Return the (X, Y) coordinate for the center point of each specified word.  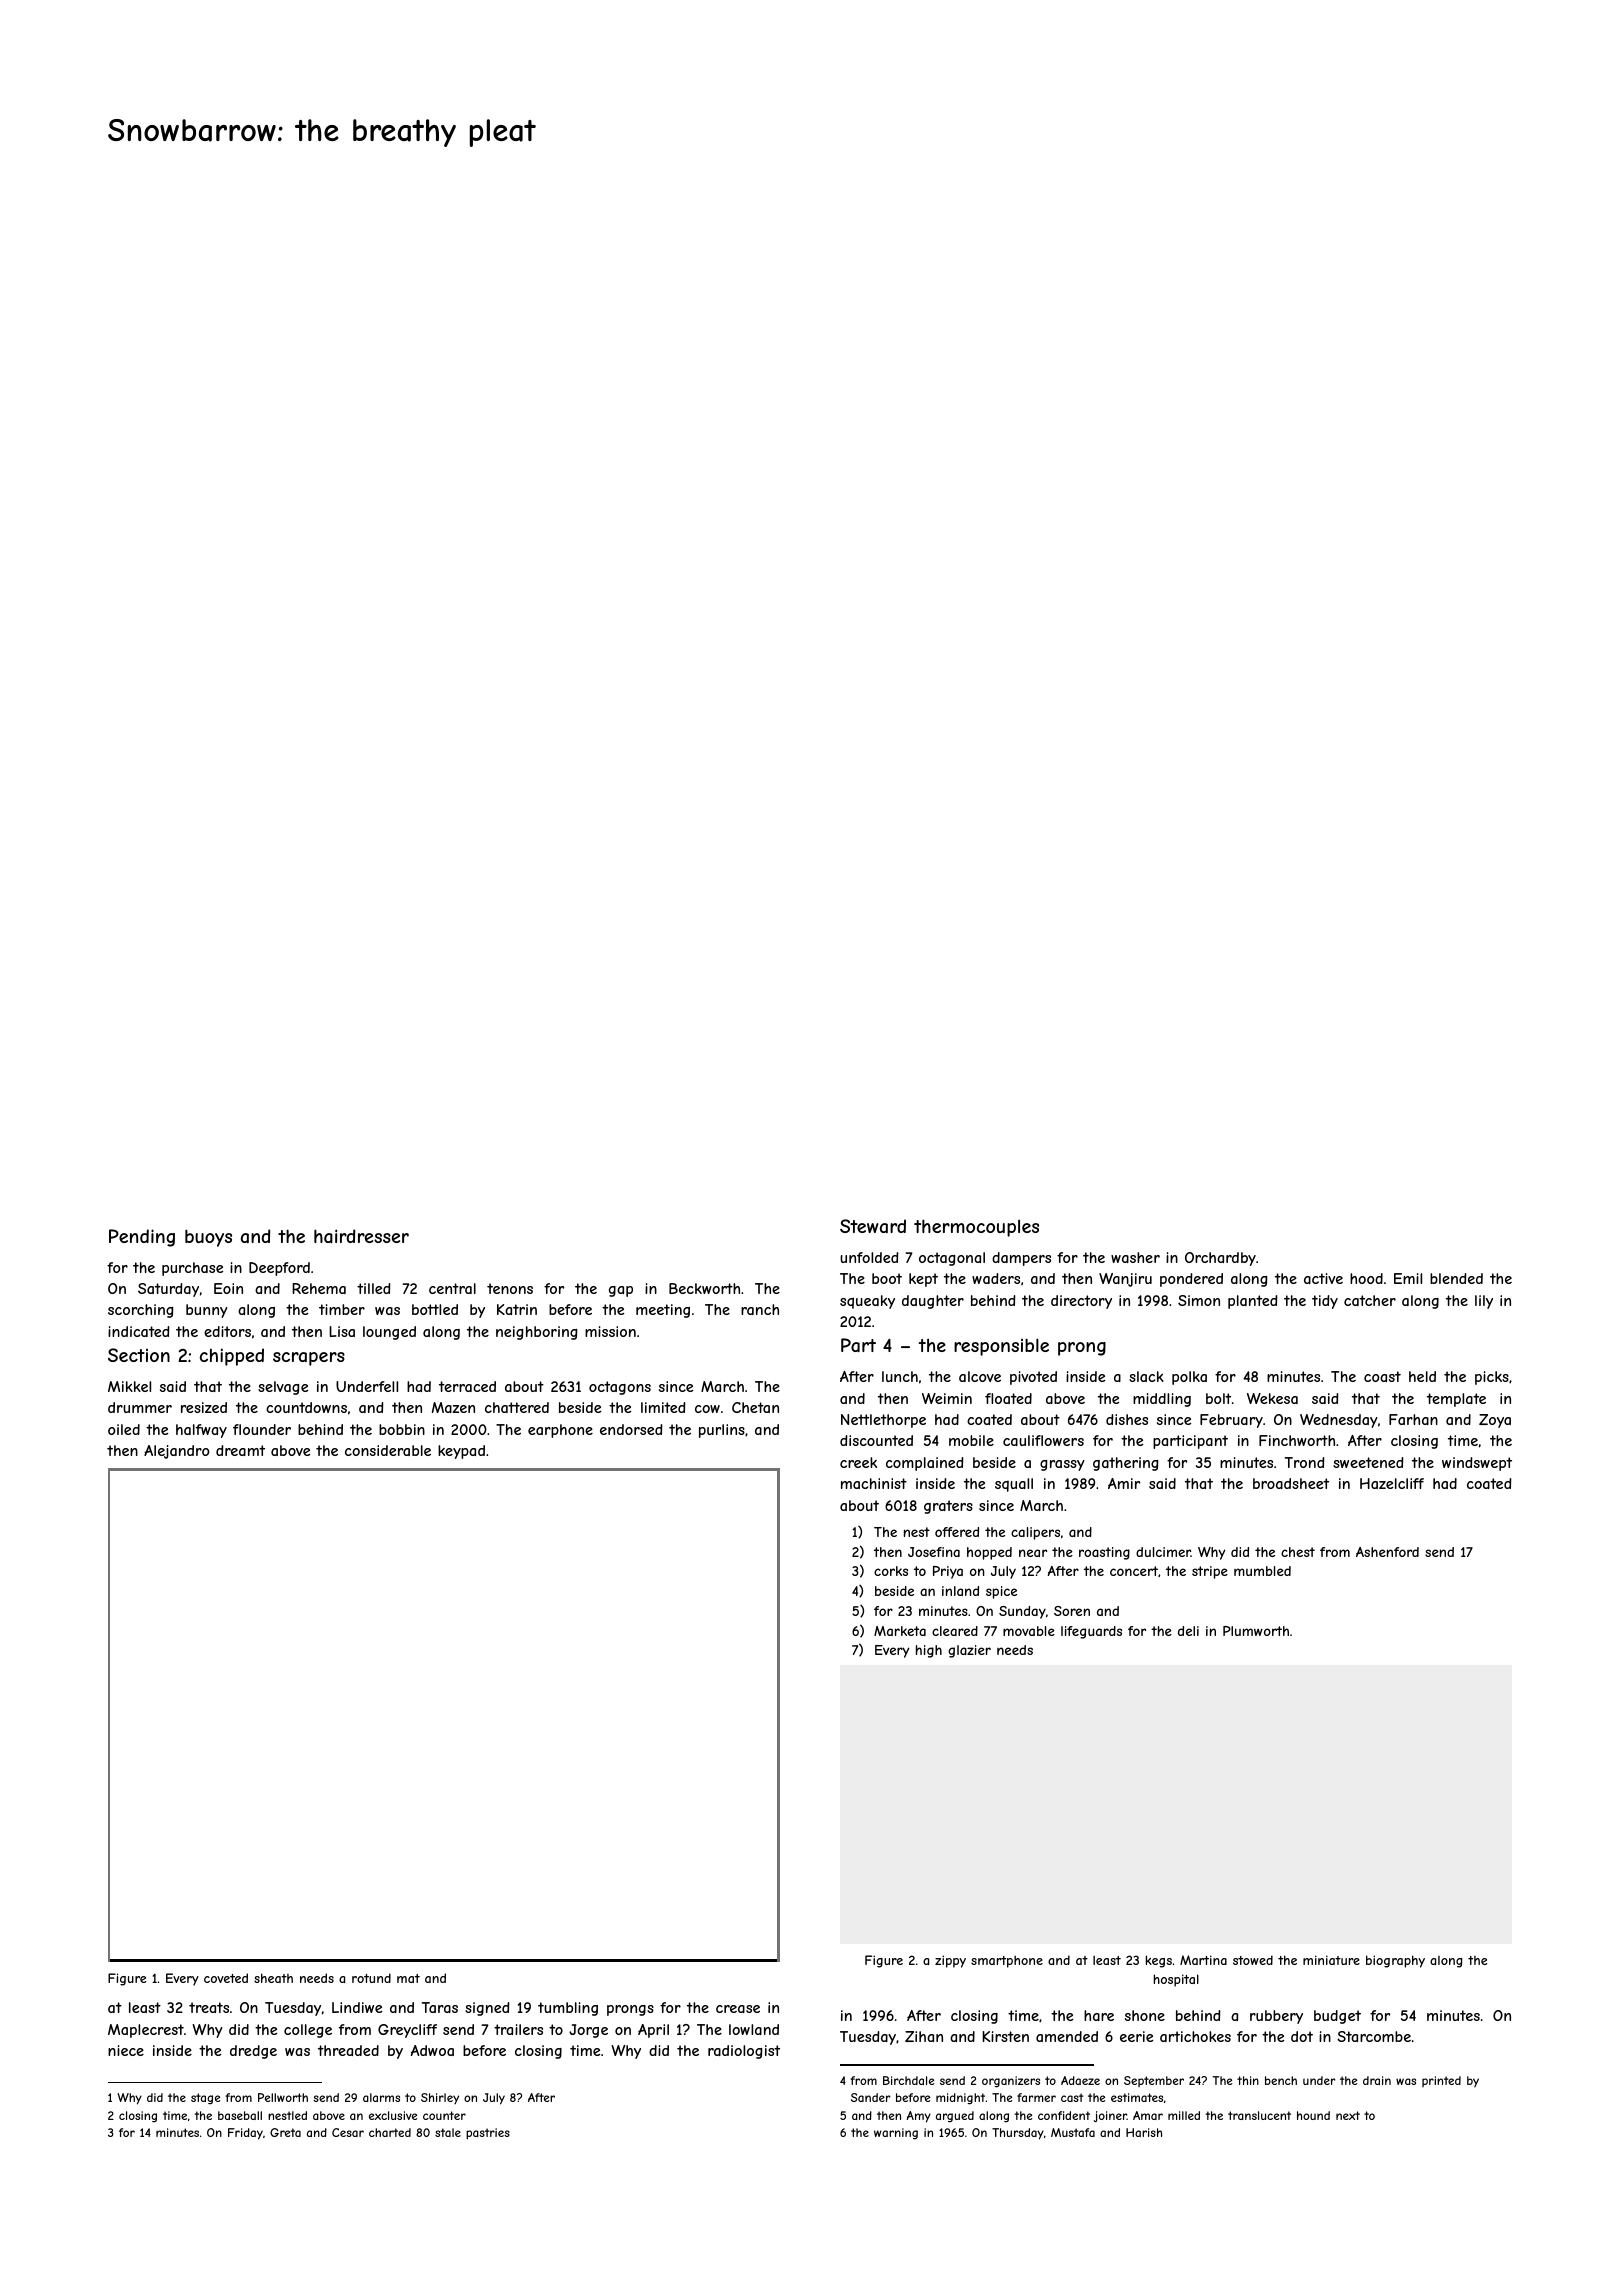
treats (209, 2007)
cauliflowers (1043, 1440)
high (929, 1651)
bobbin (402, 1429)
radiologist (744, 2052)
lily (1484, 1302)
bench (1281, 2080)
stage (205, 2099)
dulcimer (1163, 1552)
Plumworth (1256, 1631)
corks (891, 1571)
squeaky (867, 1302)
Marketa (900, 1631)
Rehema (319, 1288)
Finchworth (1297, 1440)
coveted (226, 1978)
